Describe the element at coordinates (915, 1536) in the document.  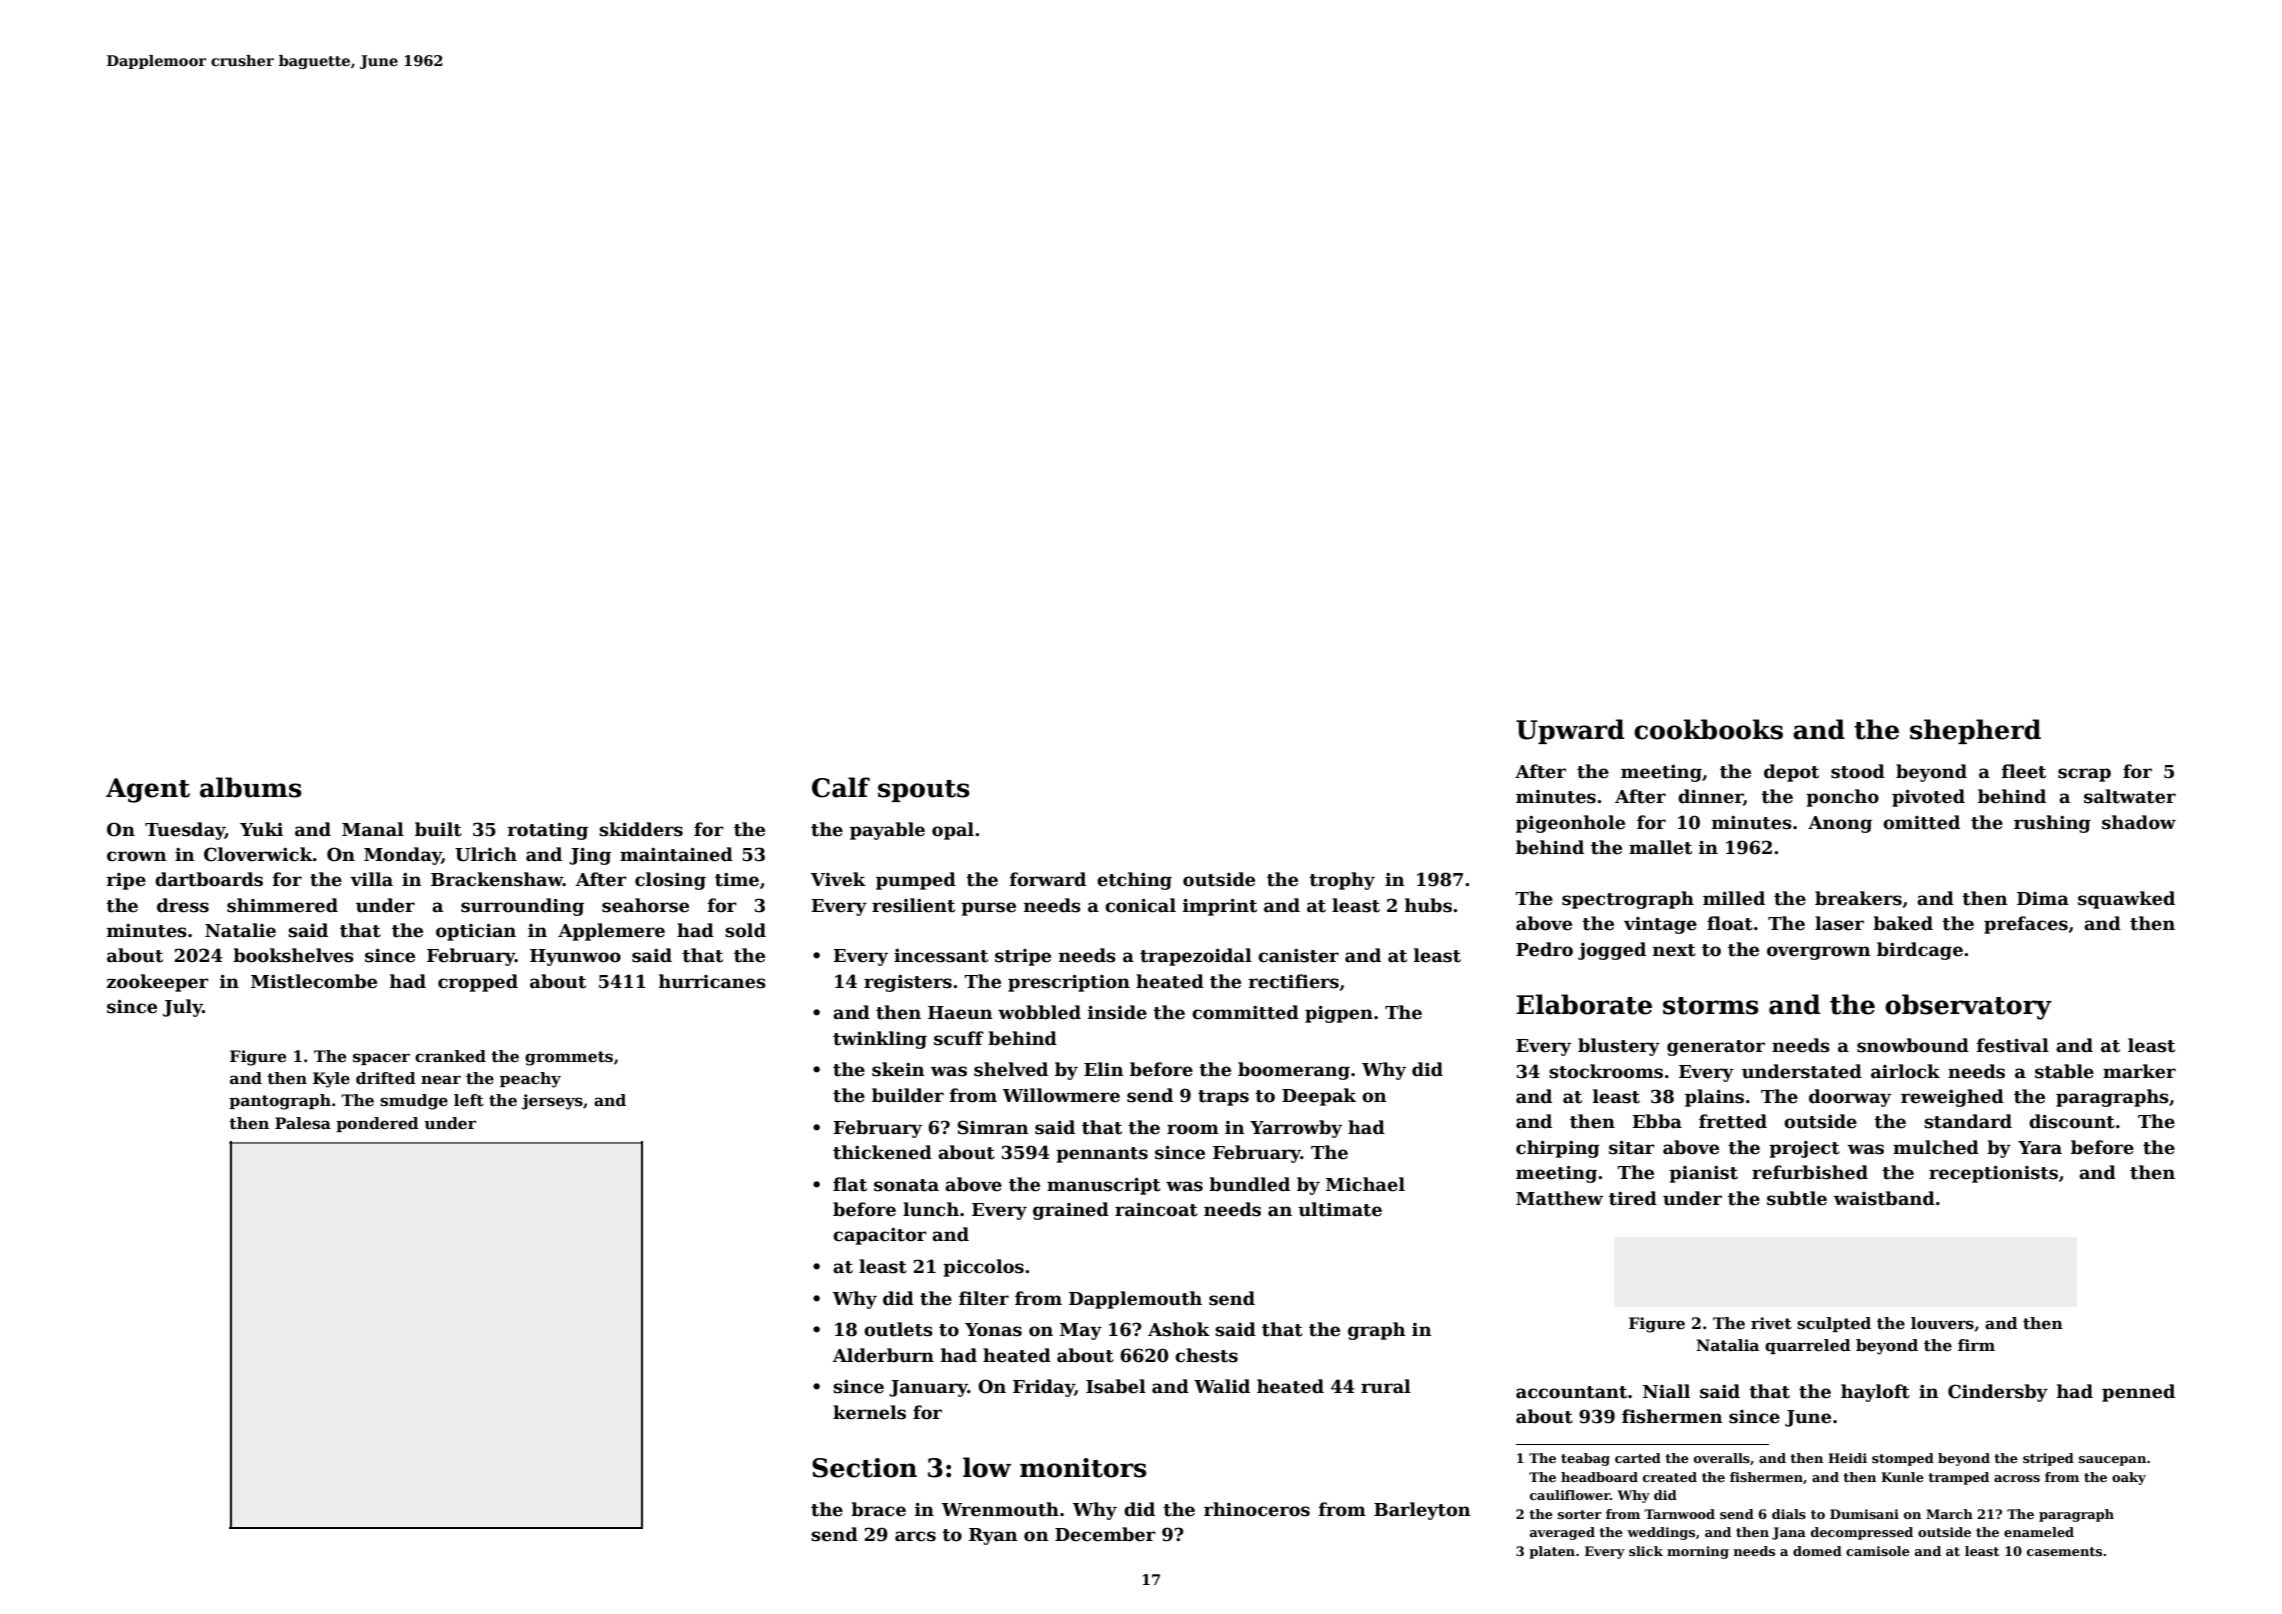
I see `arcs` at that location.
